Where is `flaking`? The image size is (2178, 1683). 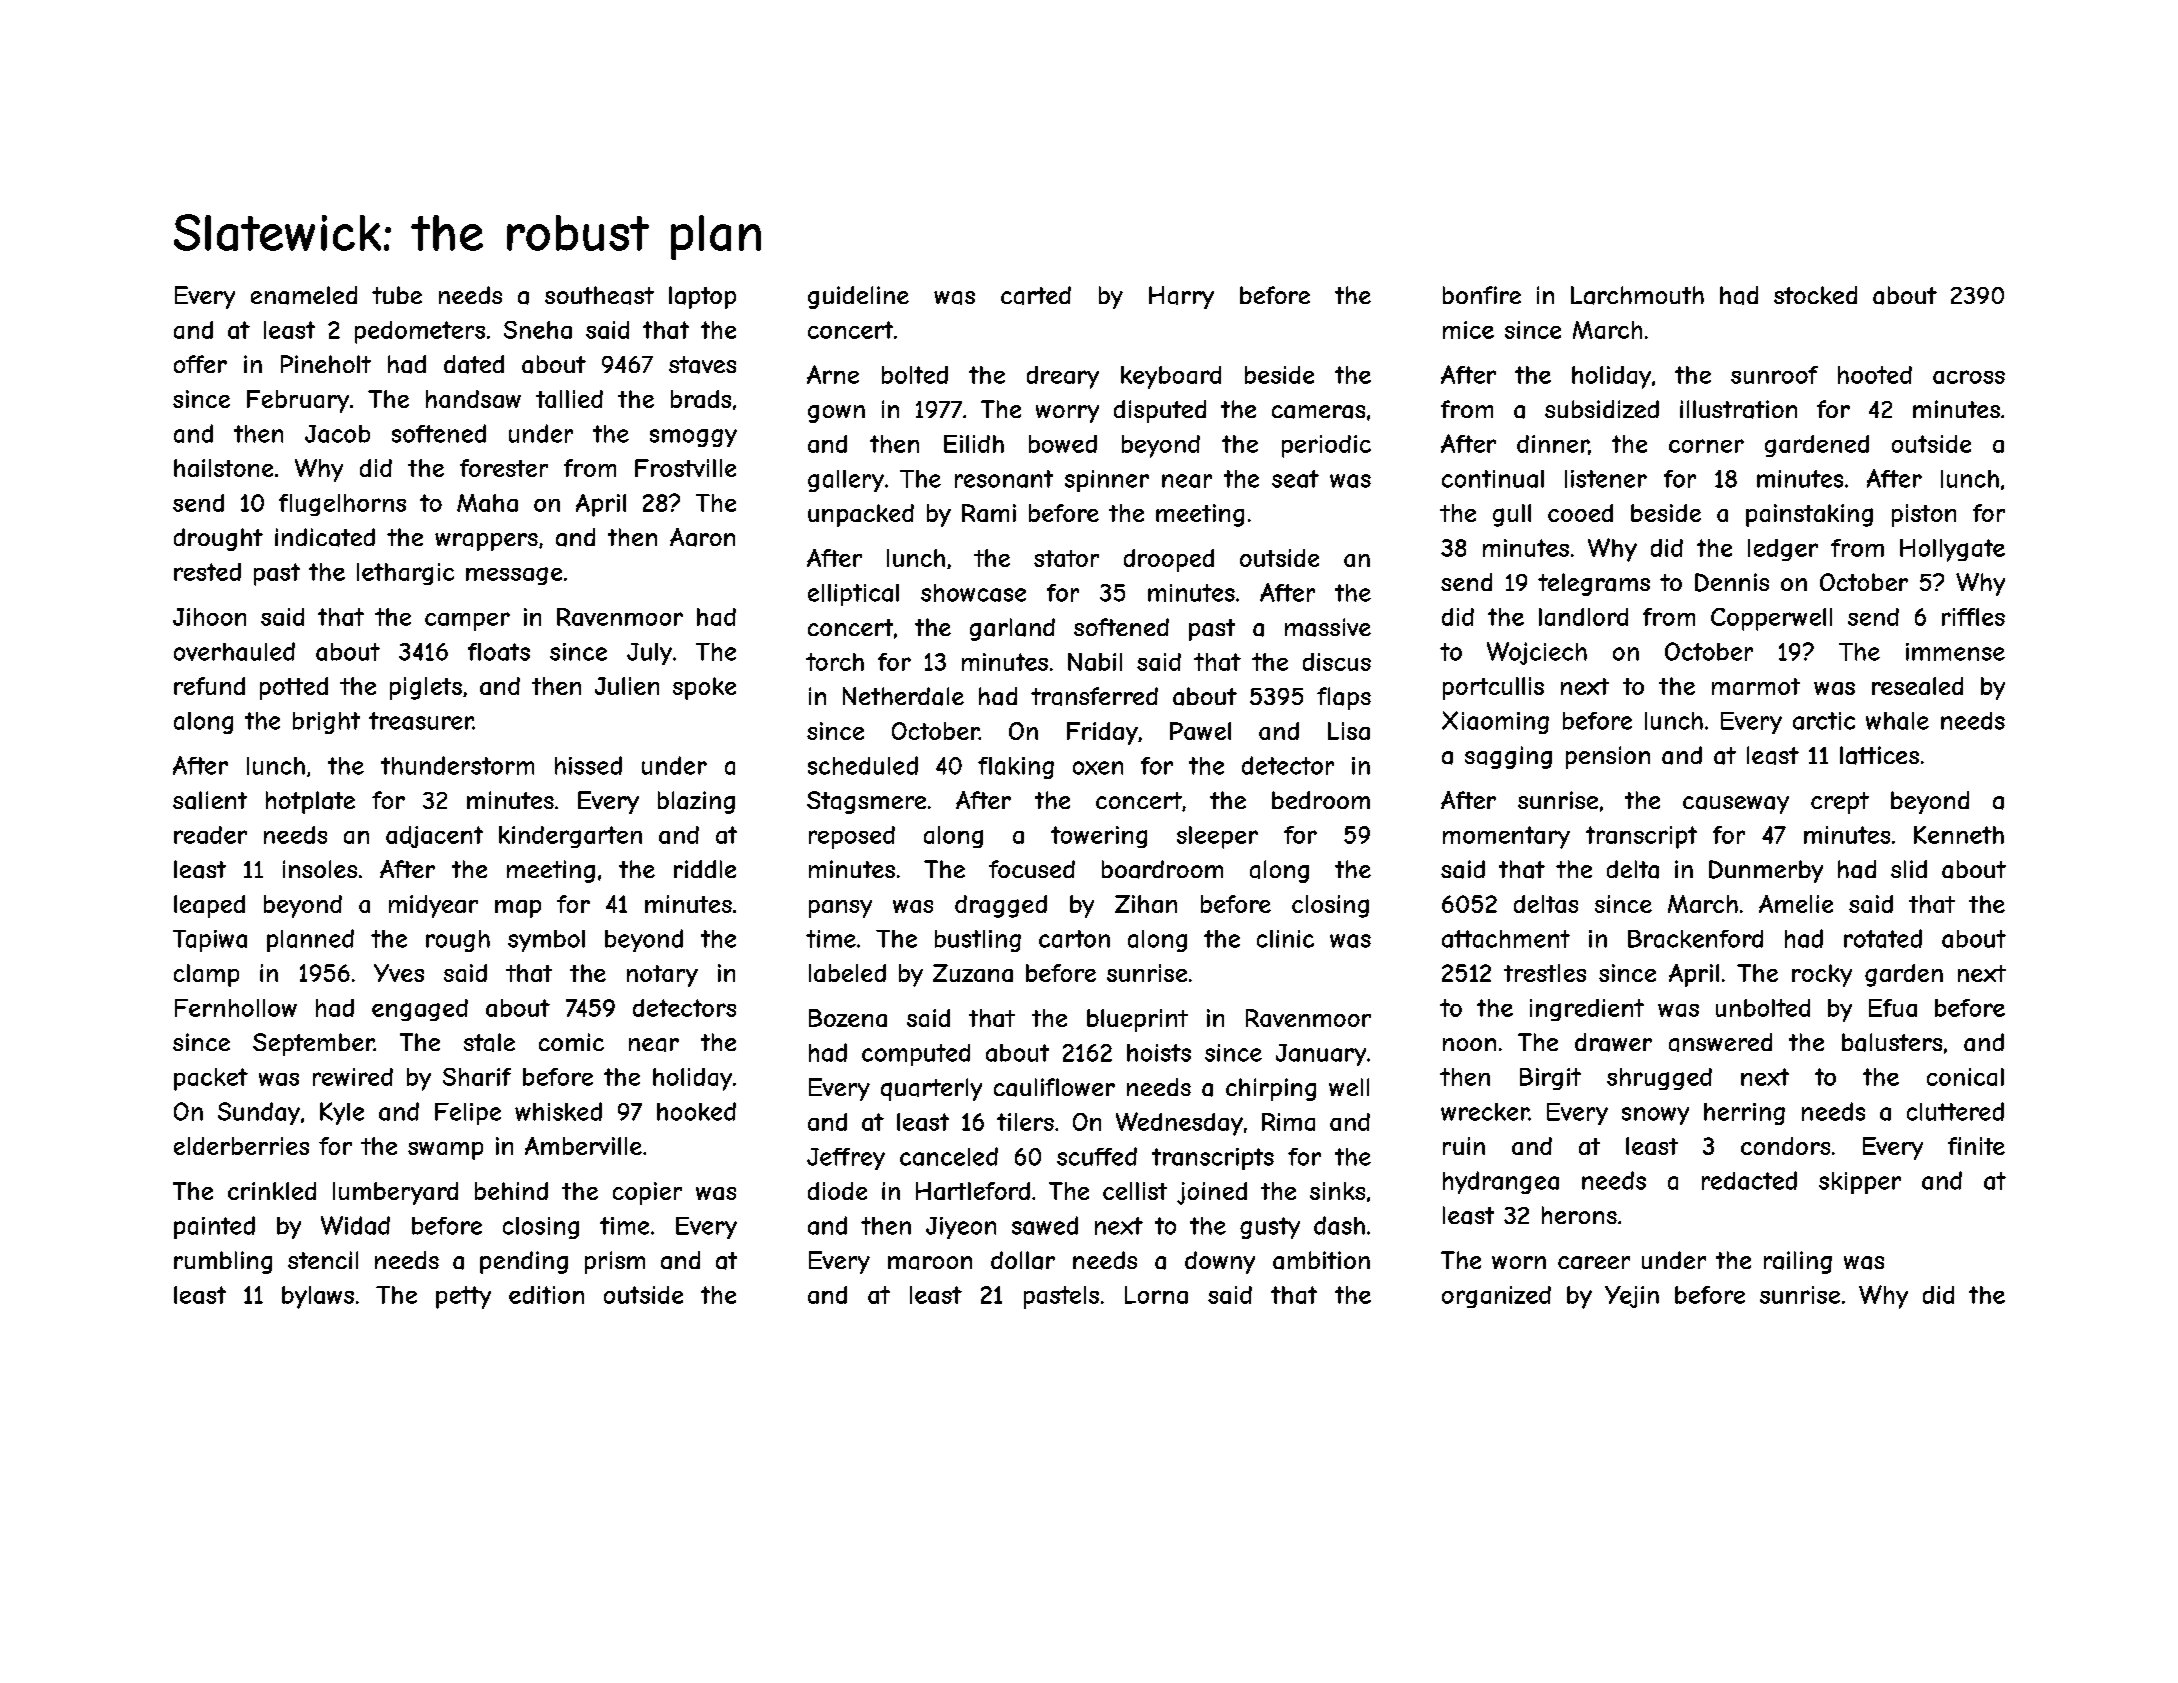
flaking is located at coordinates (1016, 768).
